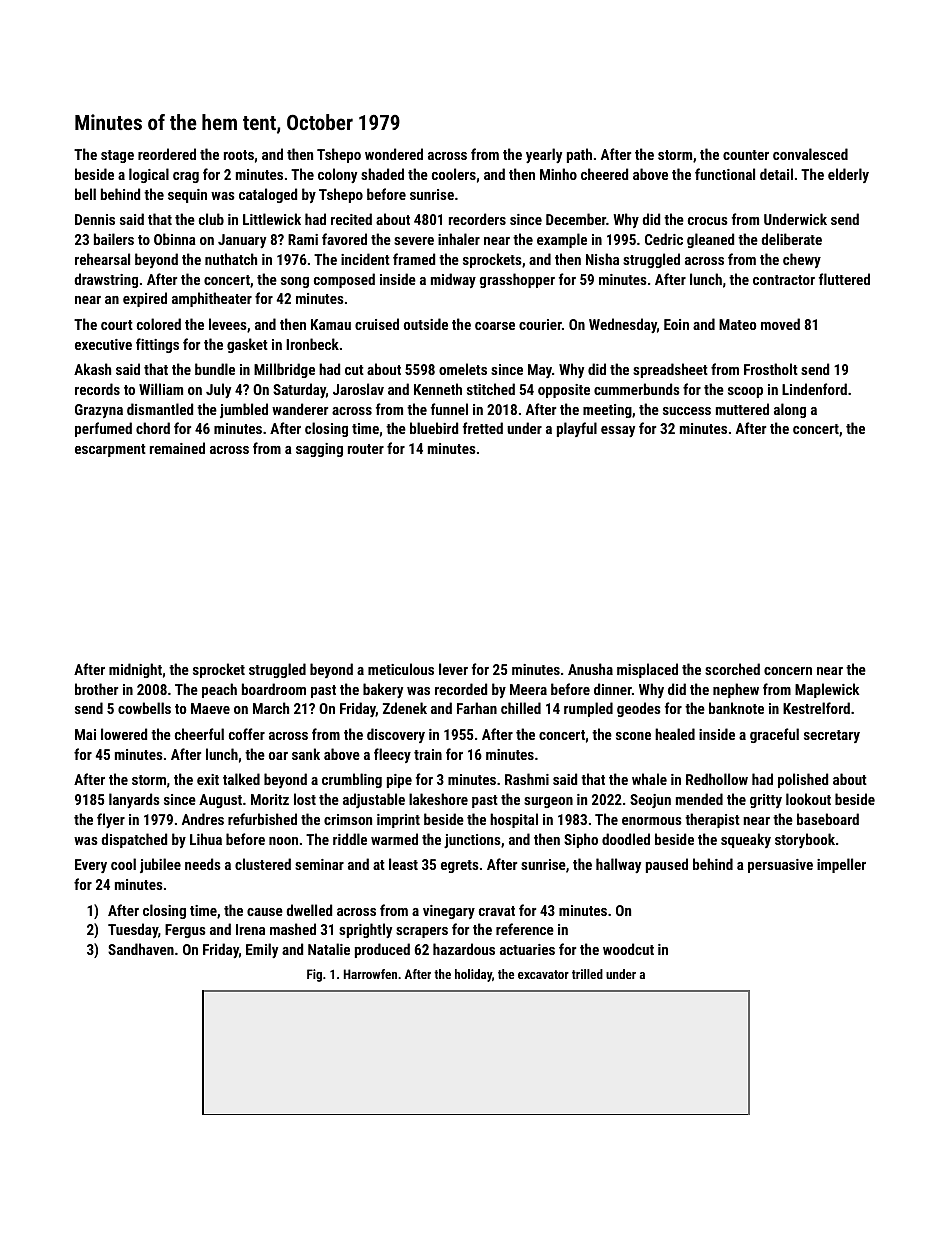 The width and height of the document is (952, 1233). Describe the element at coordinates (110, 450) in the document. I see `escarpment` at that location.
